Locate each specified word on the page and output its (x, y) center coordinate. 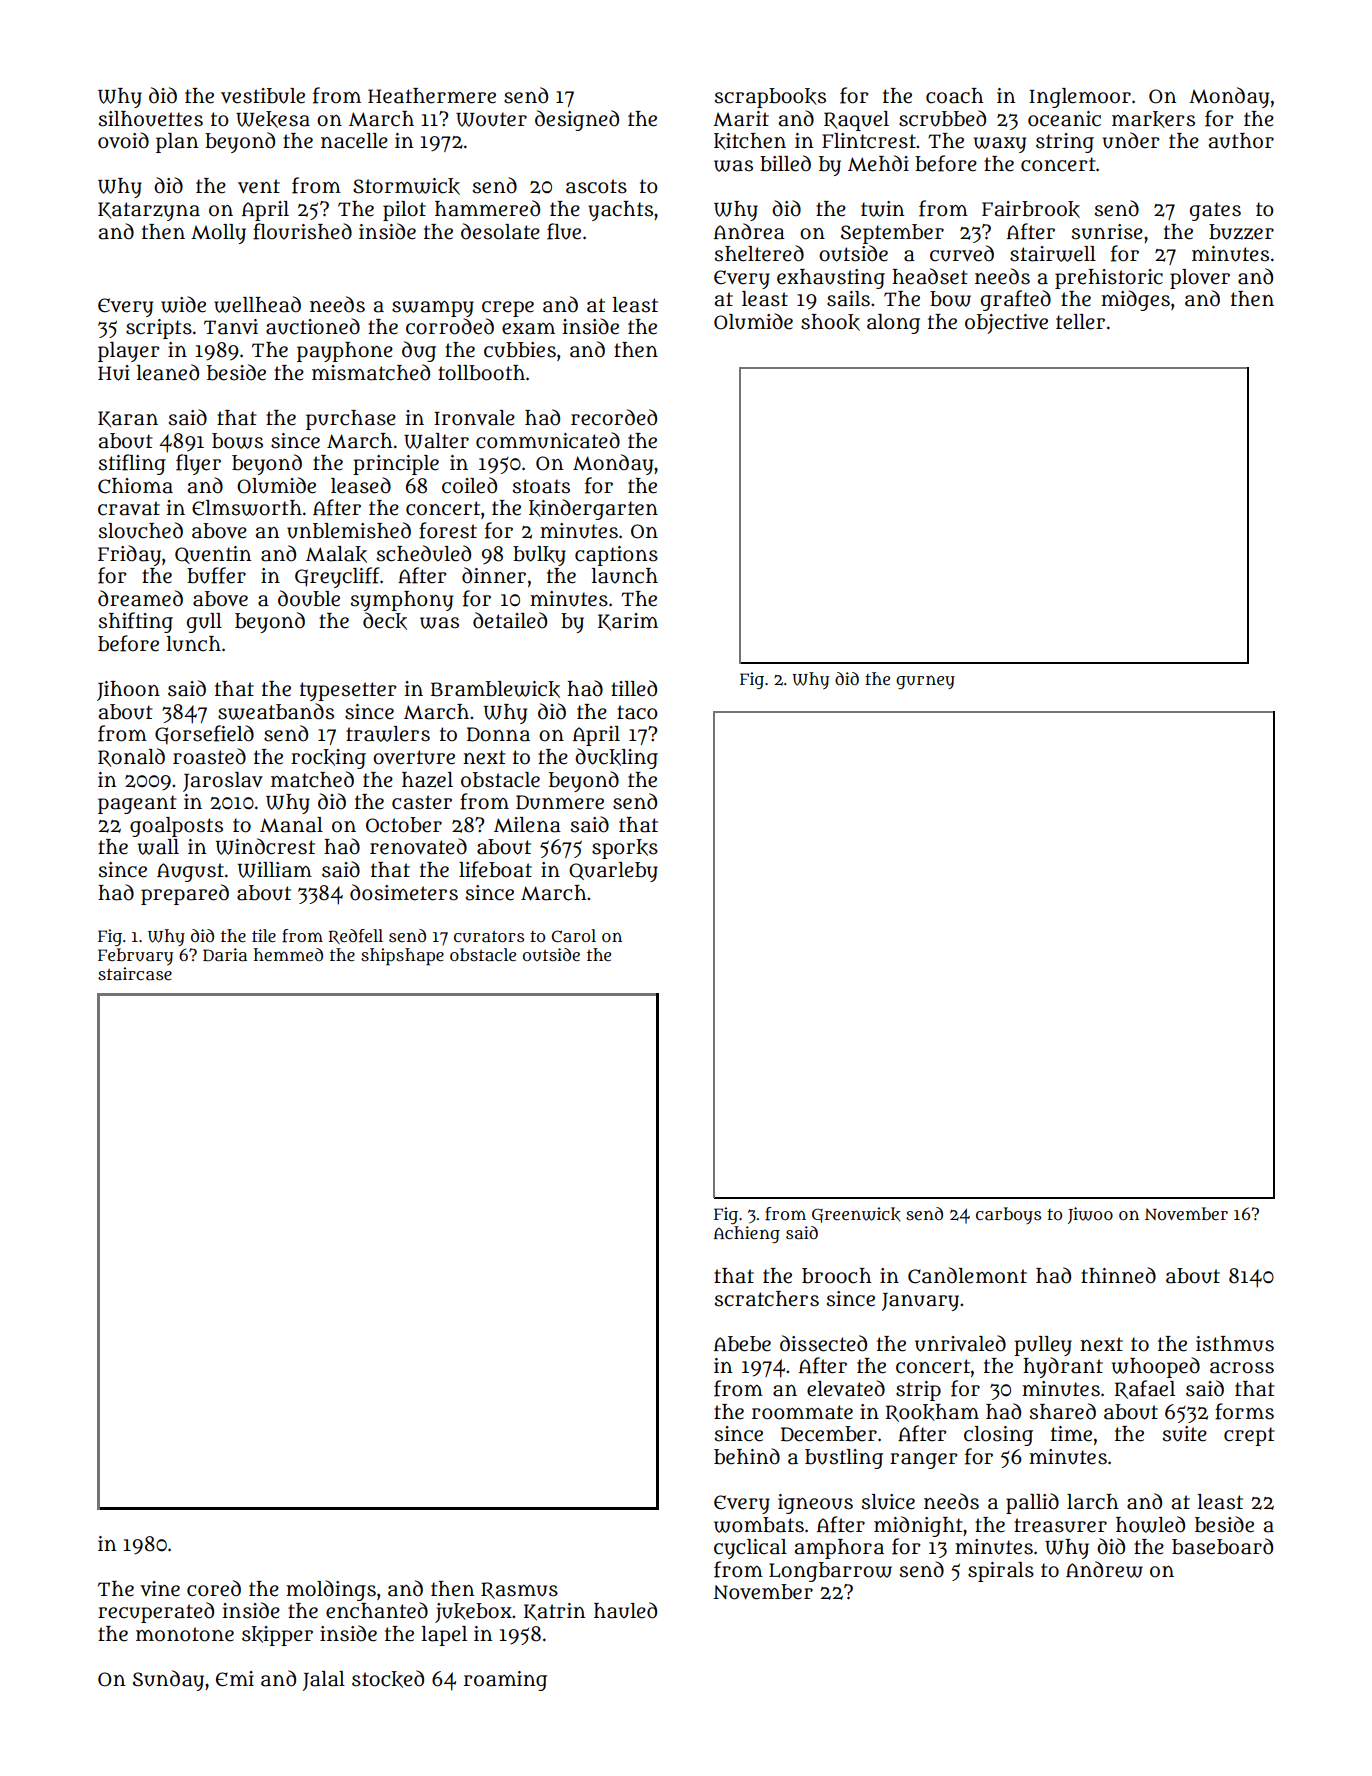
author (1241, 141)
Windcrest (265, 846)
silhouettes (151, 119)
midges (1135, 300)
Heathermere (432, 96)
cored (214, 1588)
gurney (925, 682)
